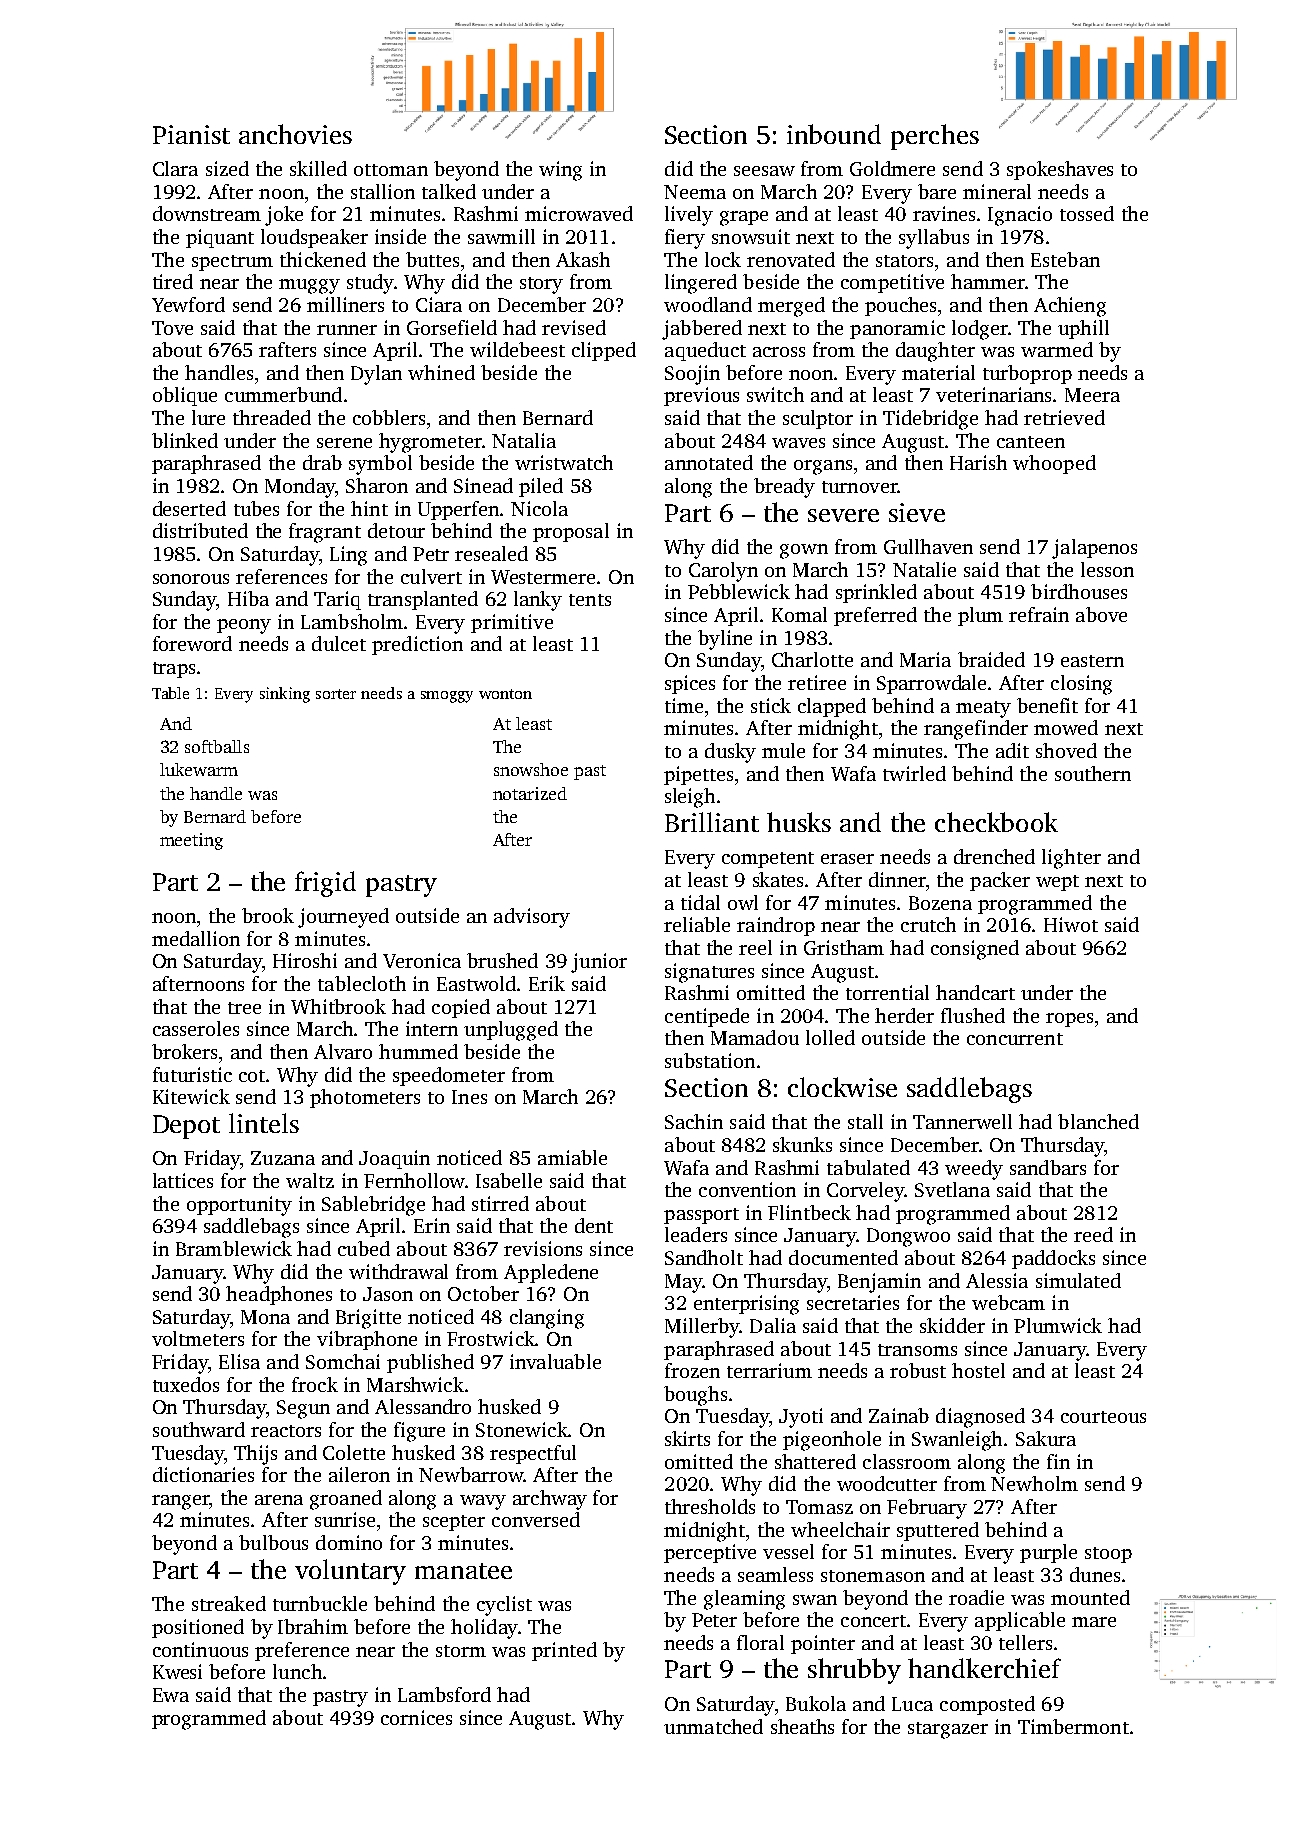  I want to click on sized, so click(227, 168).
